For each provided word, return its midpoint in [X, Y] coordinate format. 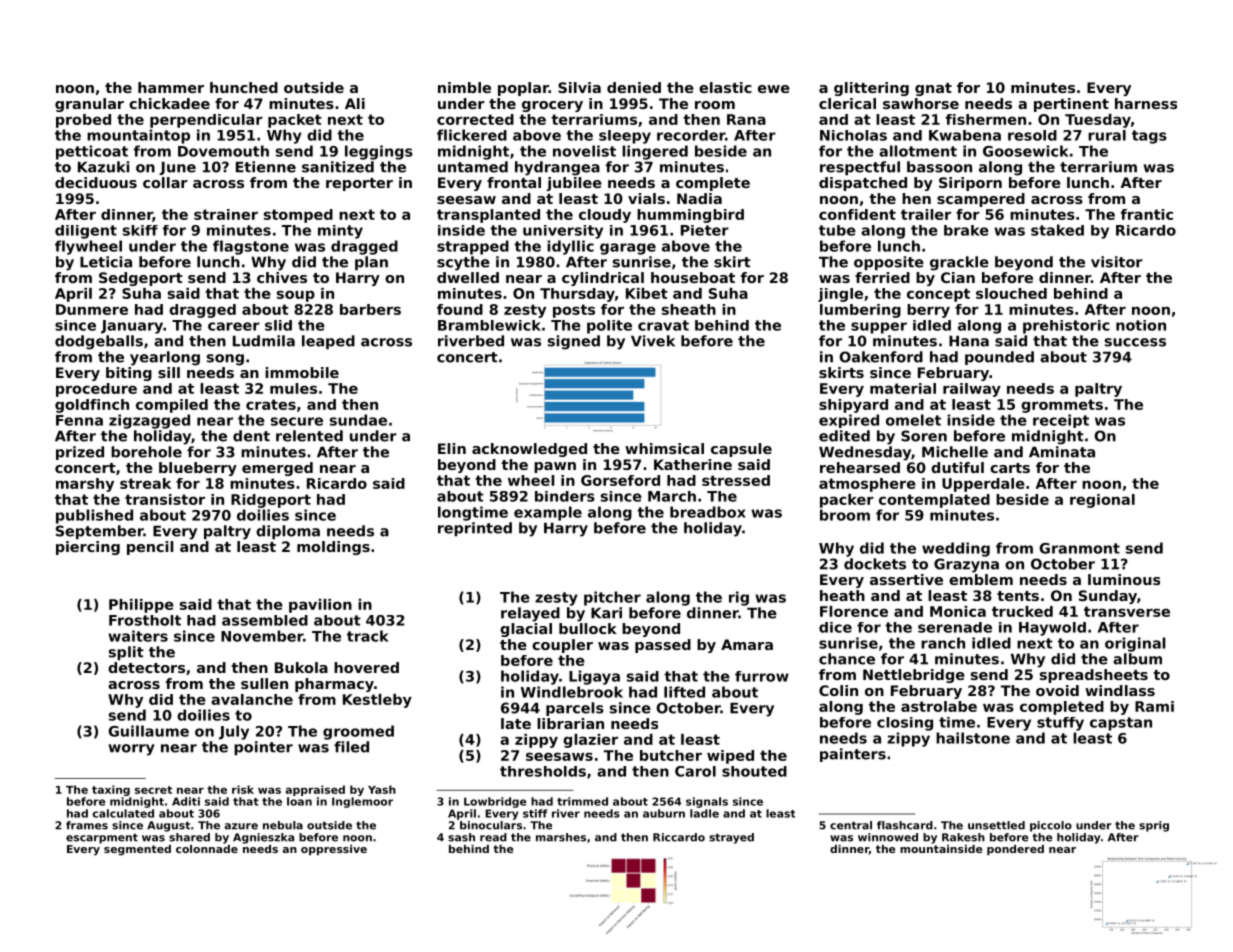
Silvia [579, 87]
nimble [464, 87]
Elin [452, 448]
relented [309, 436]
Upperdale [983, 485]
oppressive [334, 850]
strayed [731, 838]
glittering [871, 89]
